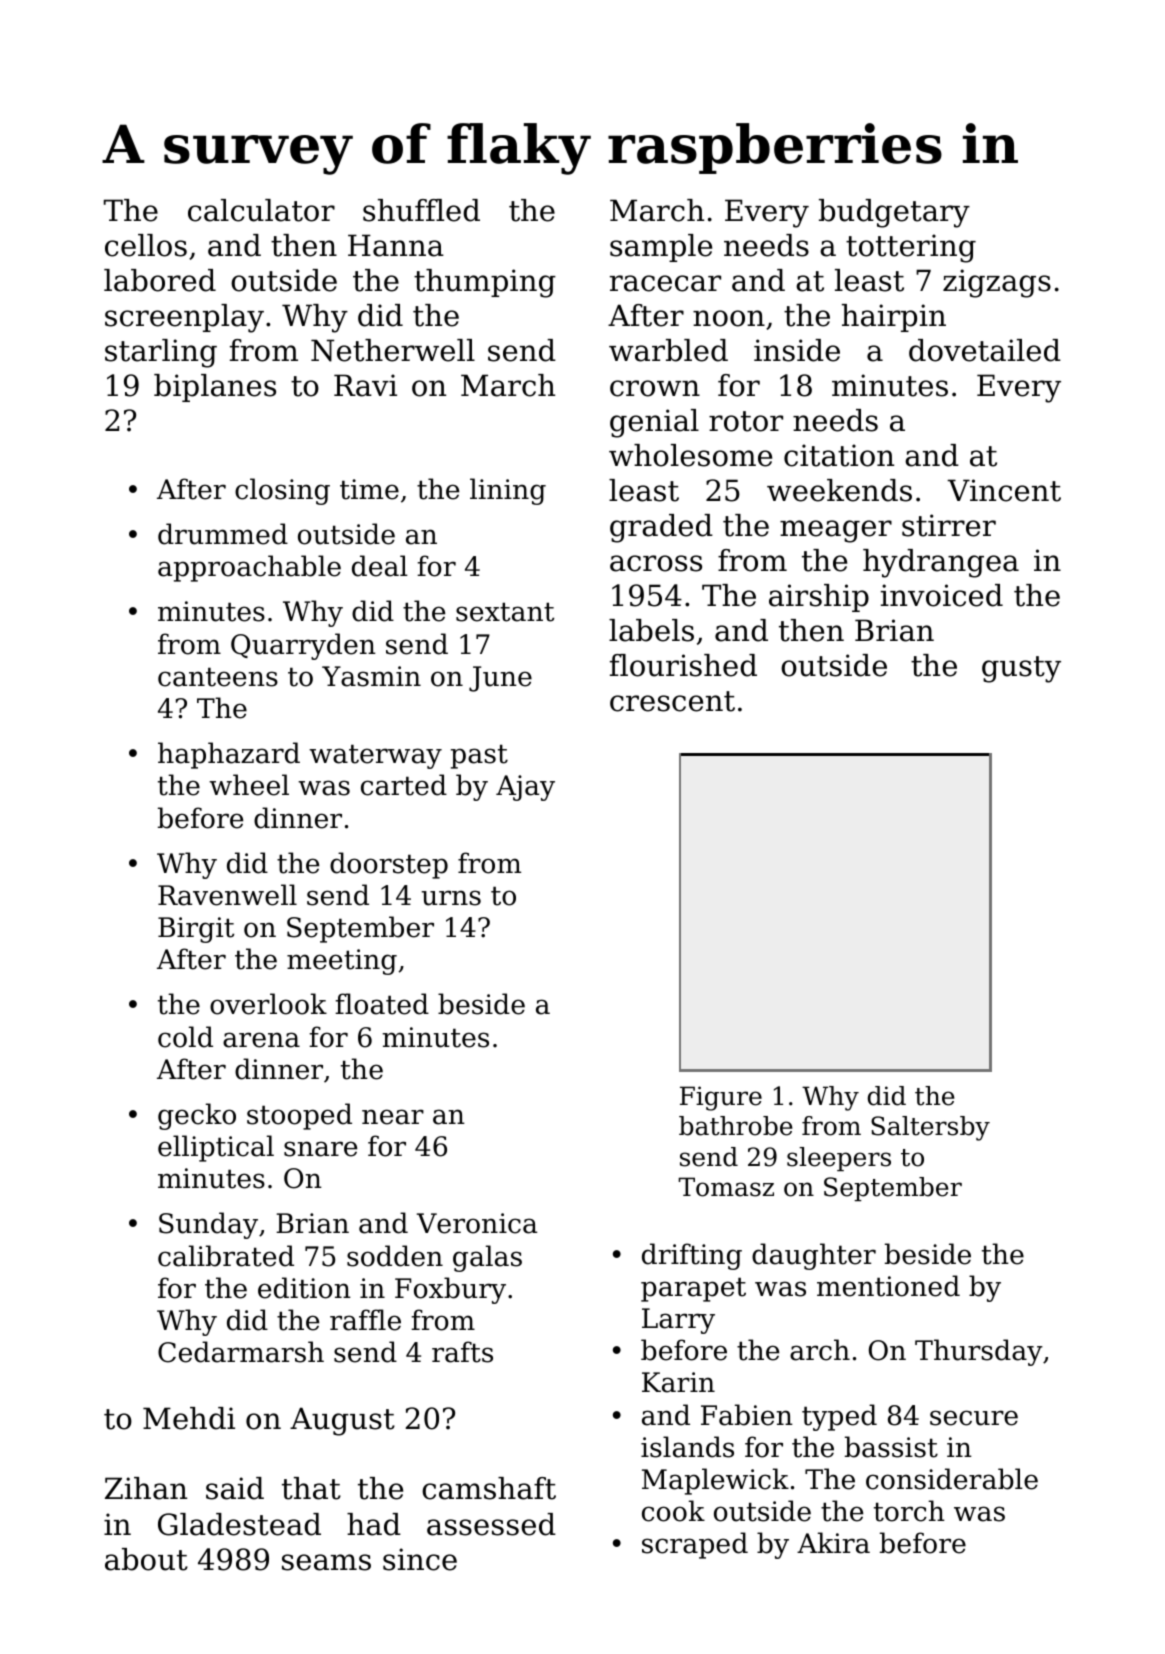  What do you see at coordinates (729, 318) in the screenshot?
I see `noon` at bounding box center [729, 318].
